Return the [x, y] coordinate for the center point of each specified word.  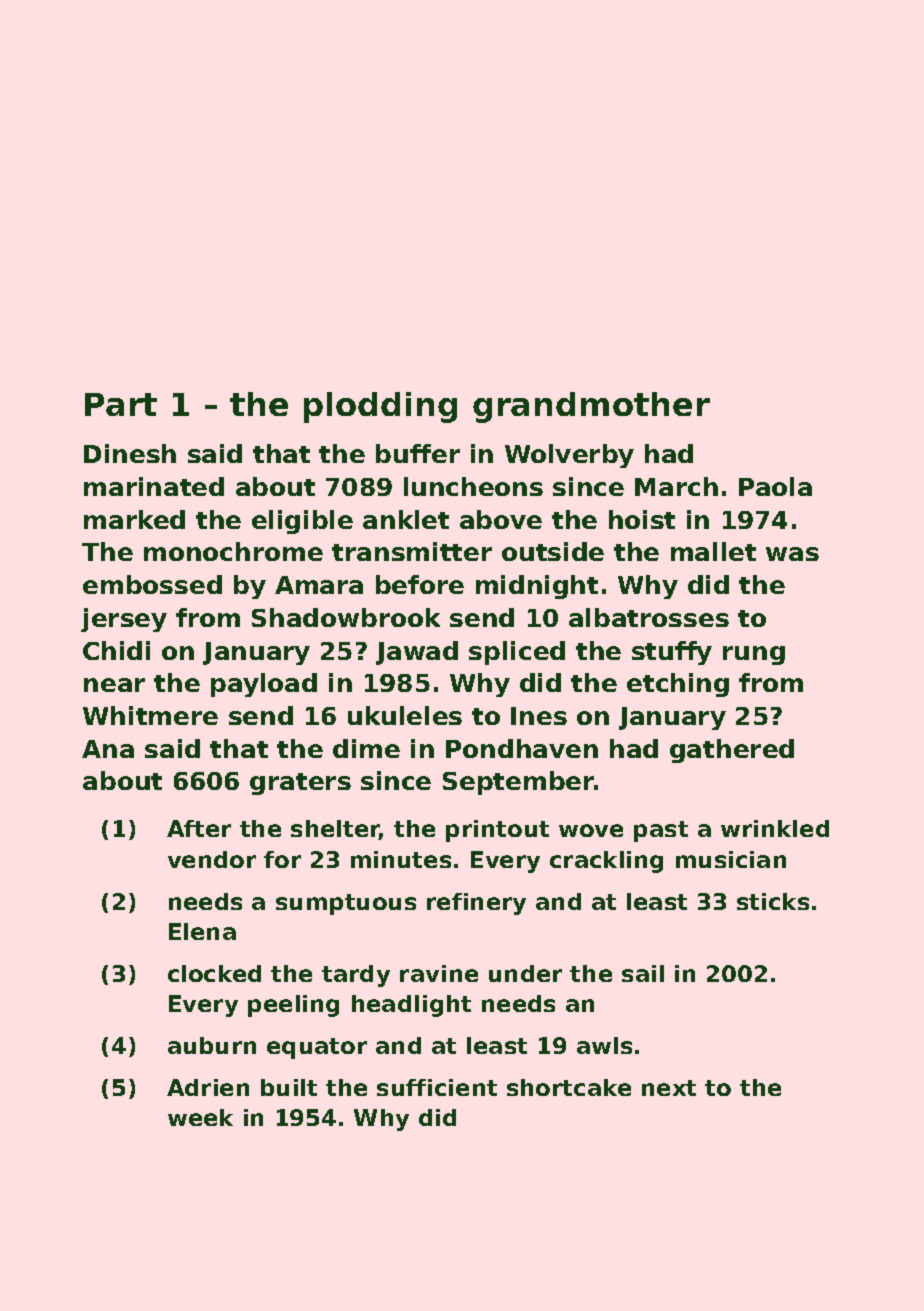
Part [121, 404]
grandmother [591, 407]
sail [643, 973]
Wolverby [569, 456]
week [200, 1117]
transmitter [412, 551]
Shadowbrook [346, 617]
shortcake [569, 1087]
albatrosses [649, 617]
